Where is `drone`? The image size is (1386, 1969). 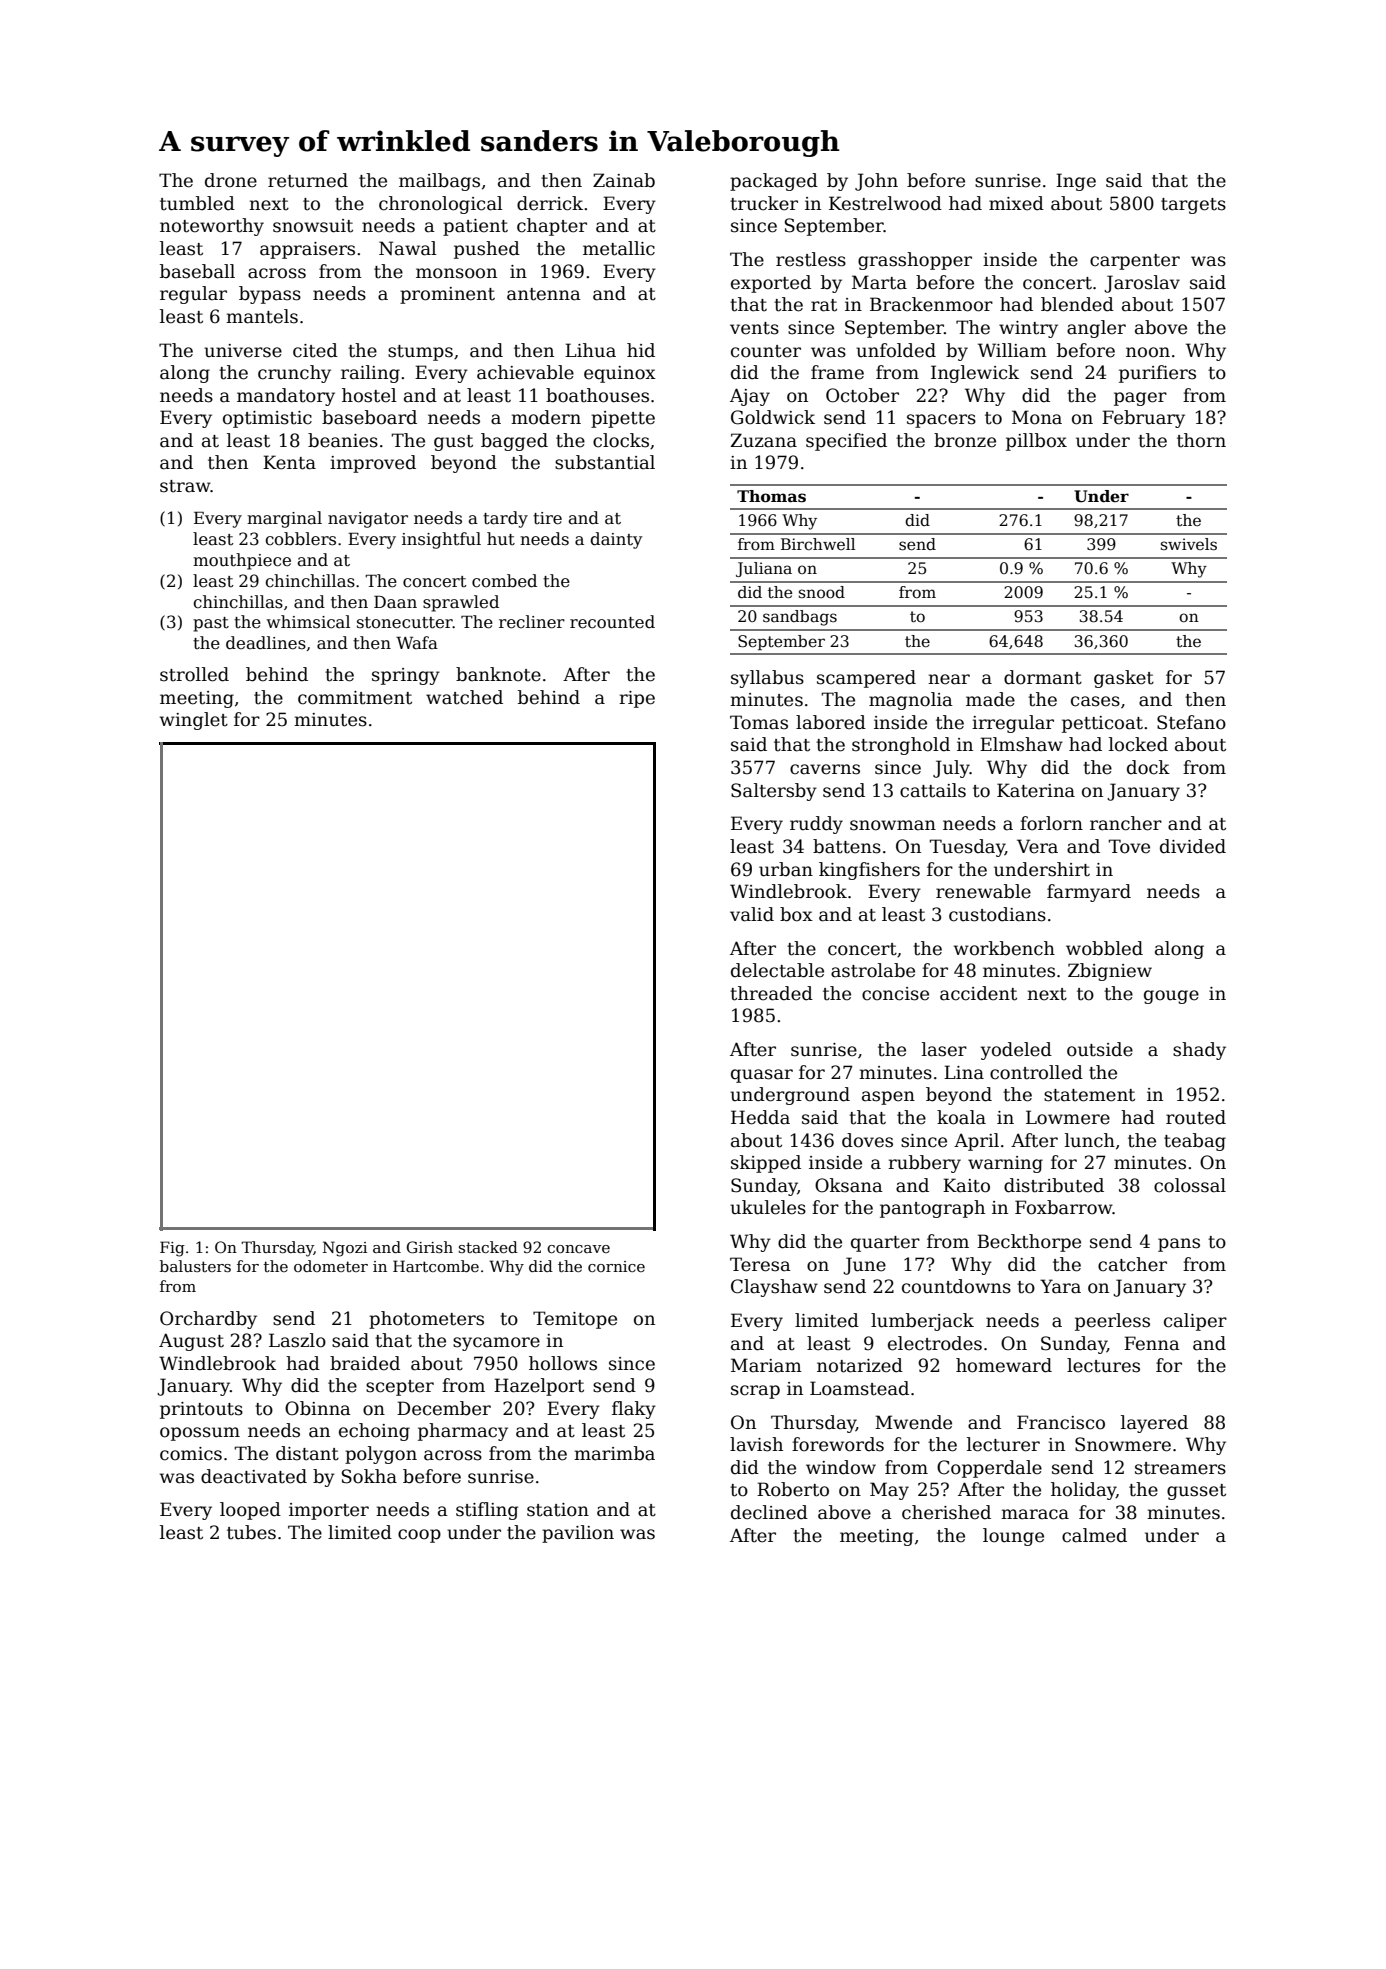
drone is located at coordinates (231, 180).
